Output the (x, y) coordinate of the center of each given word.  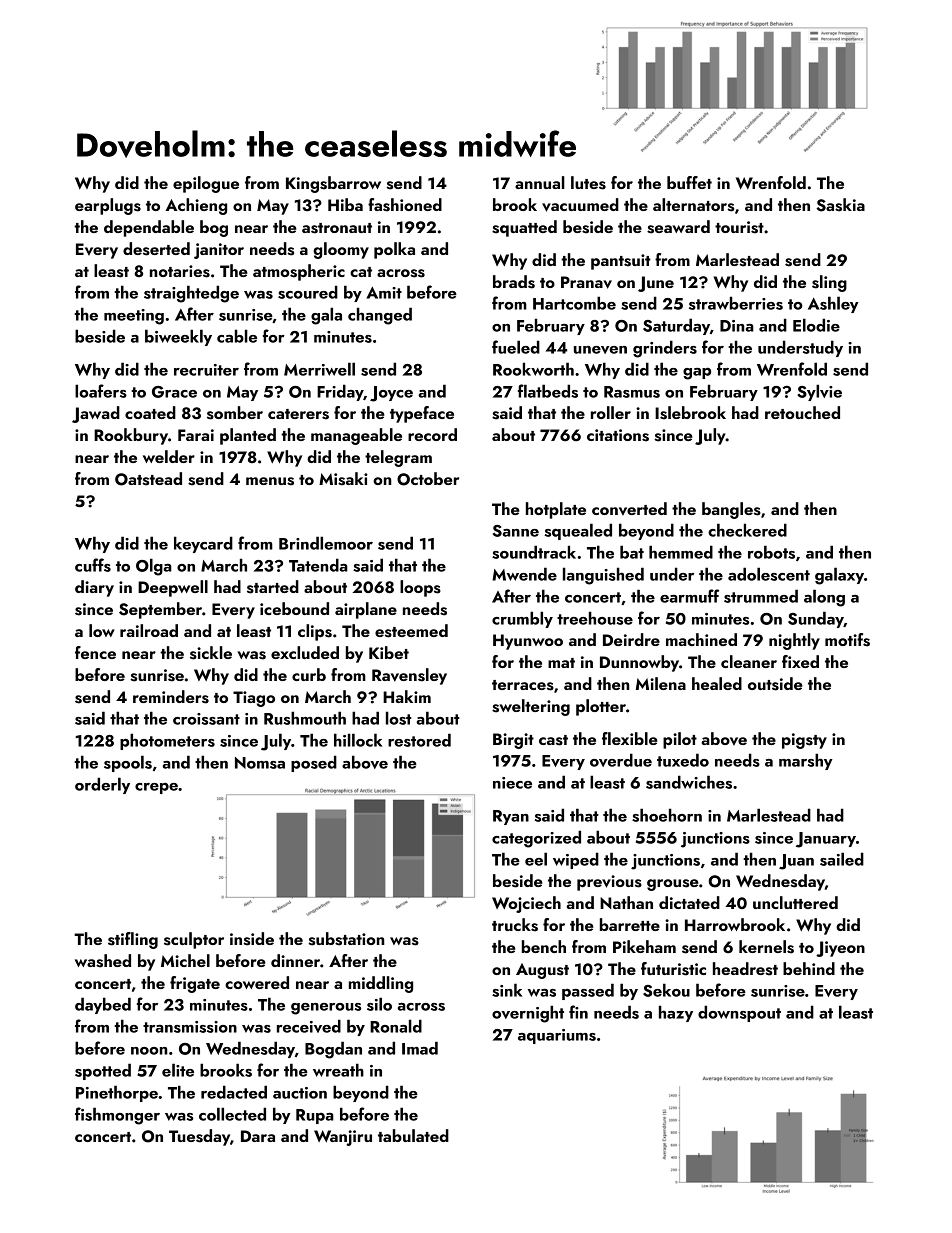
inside (252, 939)
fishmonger (117, 1116)
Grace (174, 392)
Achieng (196, 206)
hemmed (681, 552)
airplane (366, 610)
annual (540, 182)
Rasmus (632, 392)
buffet (689, 182)
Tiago (254, 699)
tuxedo (683, 760)
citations (618, 435)
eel (536, 859)
